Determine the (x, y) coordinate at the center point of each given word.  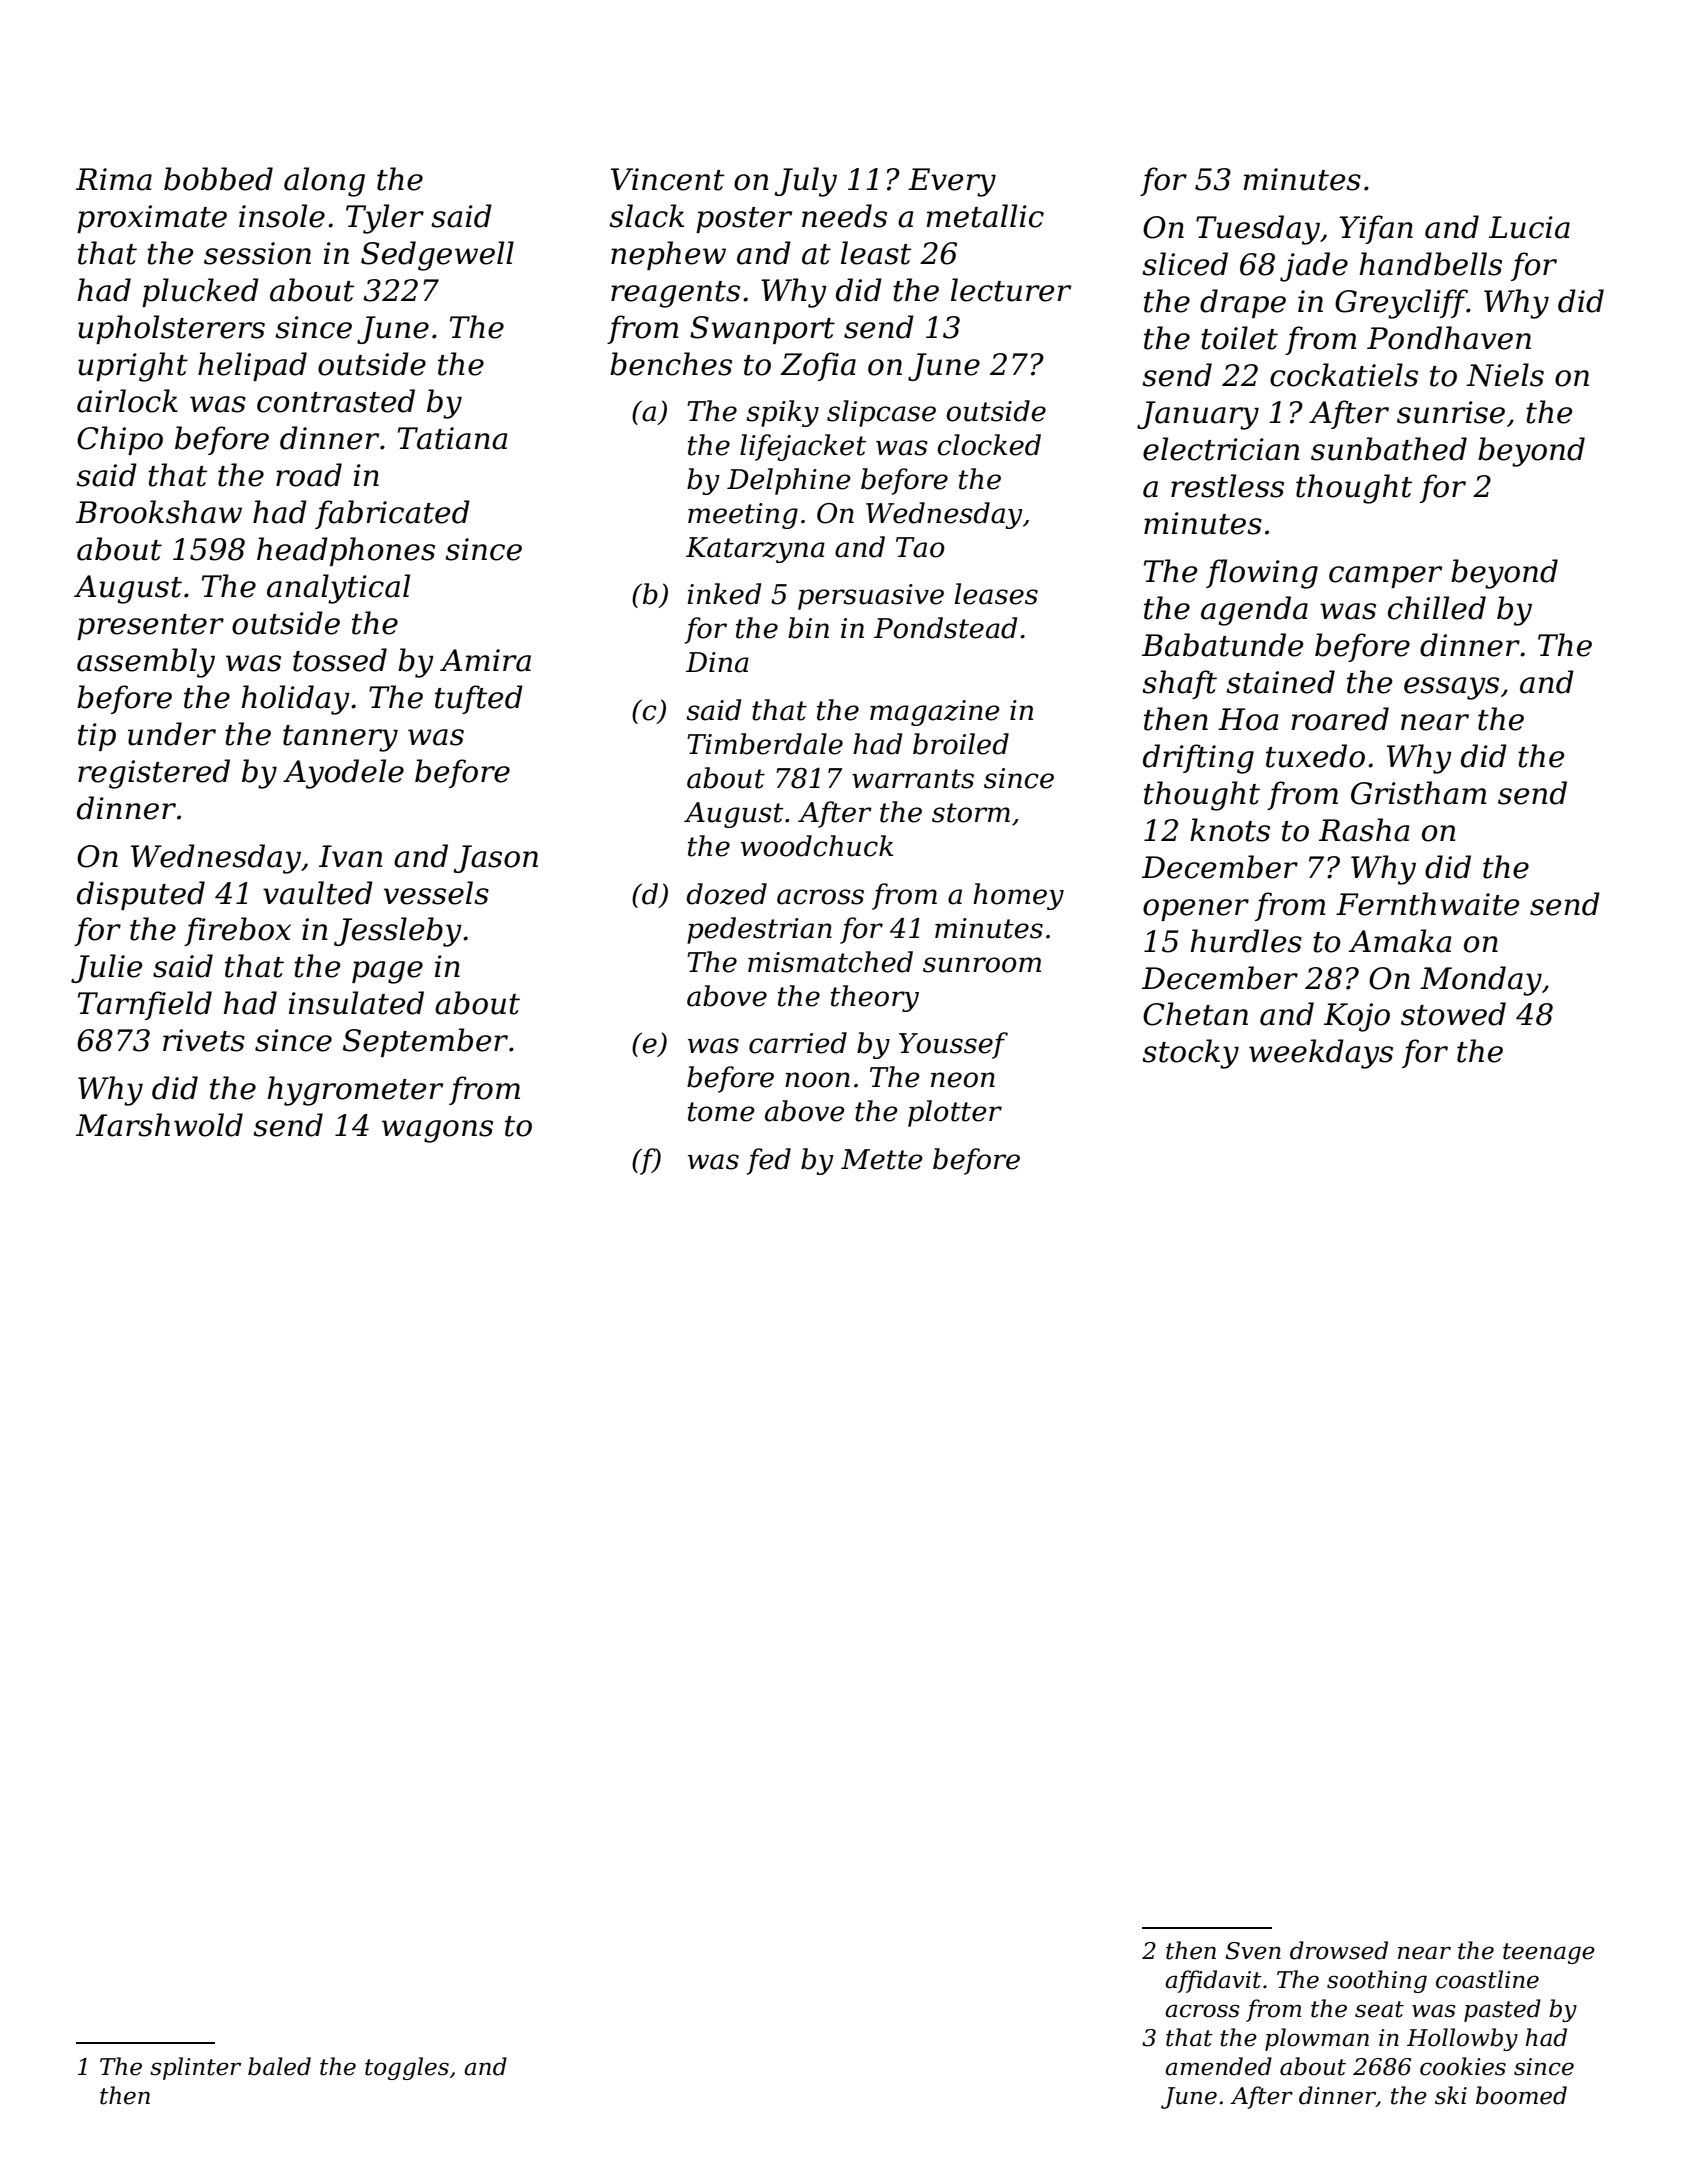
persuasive (871, 597)
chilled (1437, 608)
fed (769, 1161)
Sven (1253, 1951)
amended (1218, 2066)
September (425, 1042)
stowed (1453, 1014)
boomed (1521, 2095)
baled (279, 2066)
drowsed (1339, 1950)
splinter (195, 2068)
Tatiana (452, 438)
